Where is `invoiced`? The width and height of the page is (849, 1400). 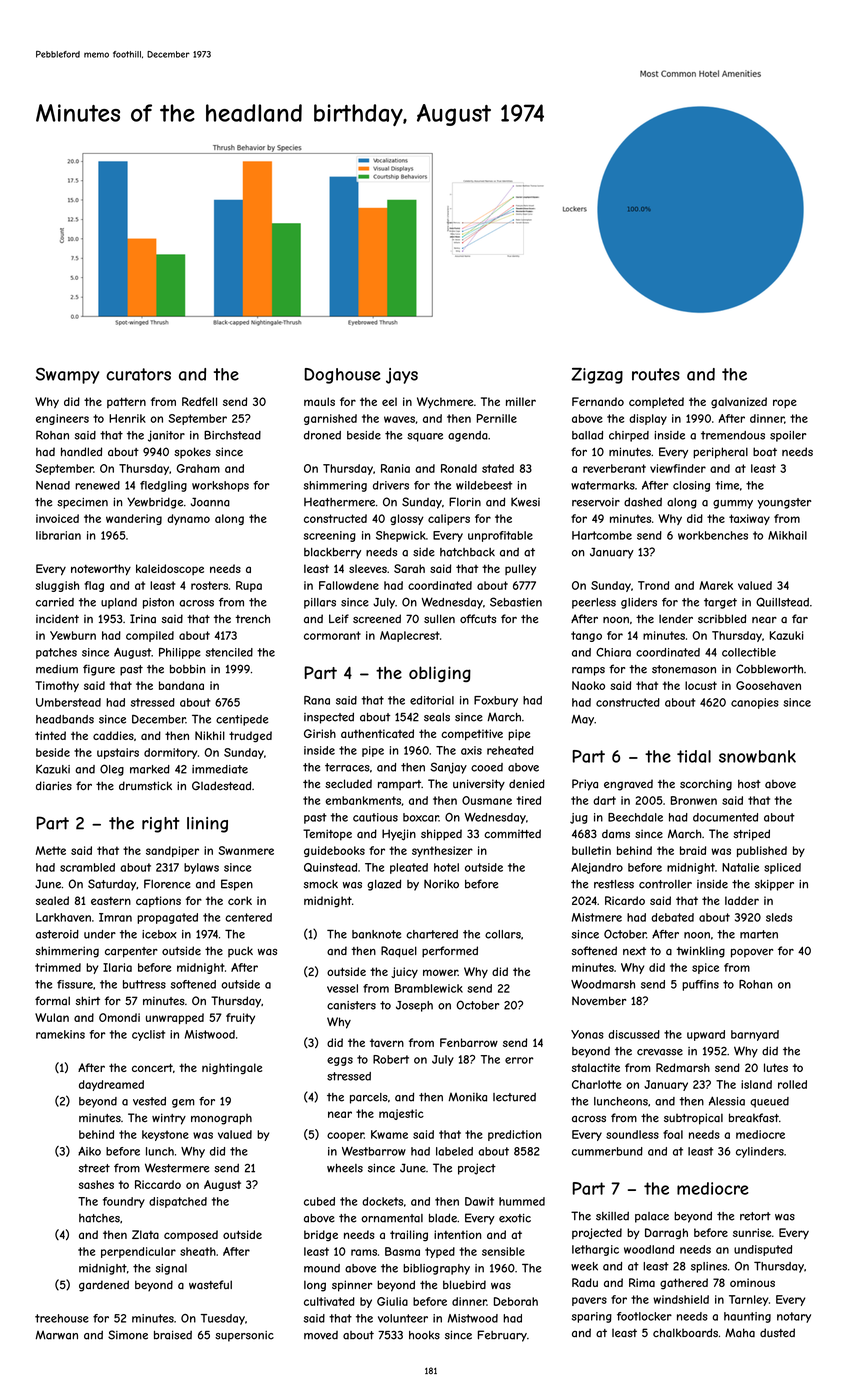 invoiced is located at coordinates (57, 518).
